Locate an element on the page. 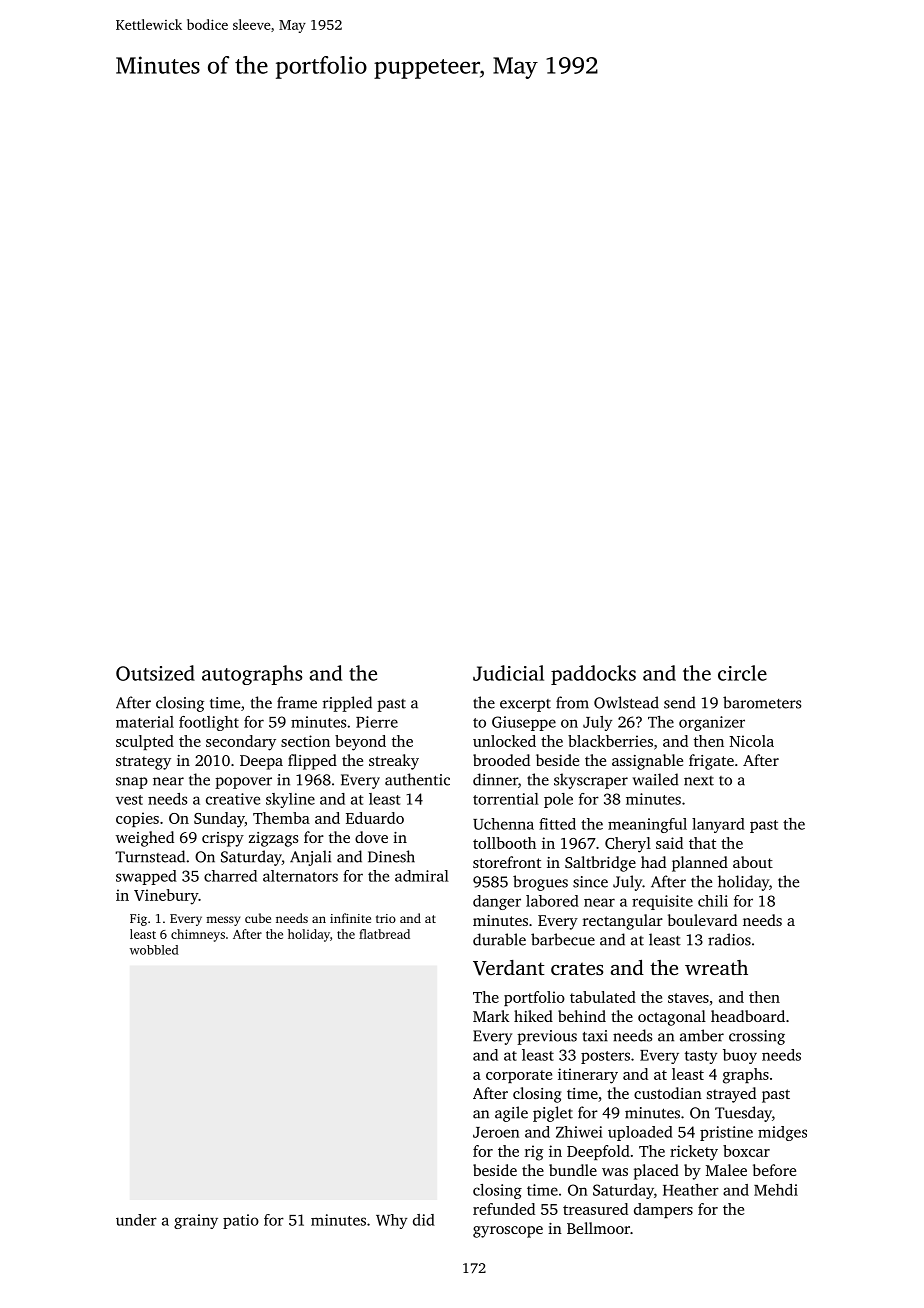  storefront is located at coordinates (507, 862).
